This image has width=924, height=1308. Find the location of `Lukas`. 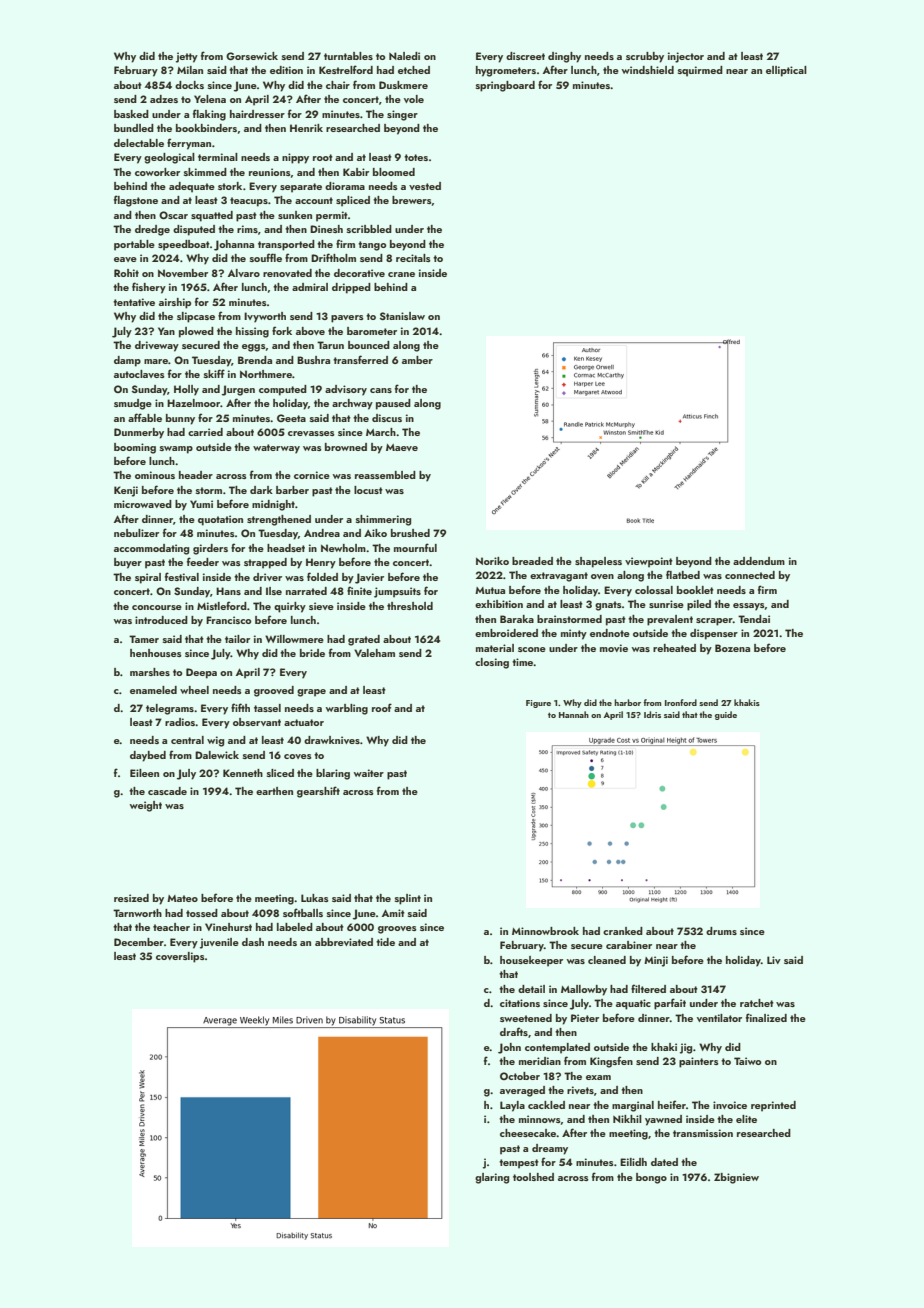

Lukas is located at coordinates (315, 898).
